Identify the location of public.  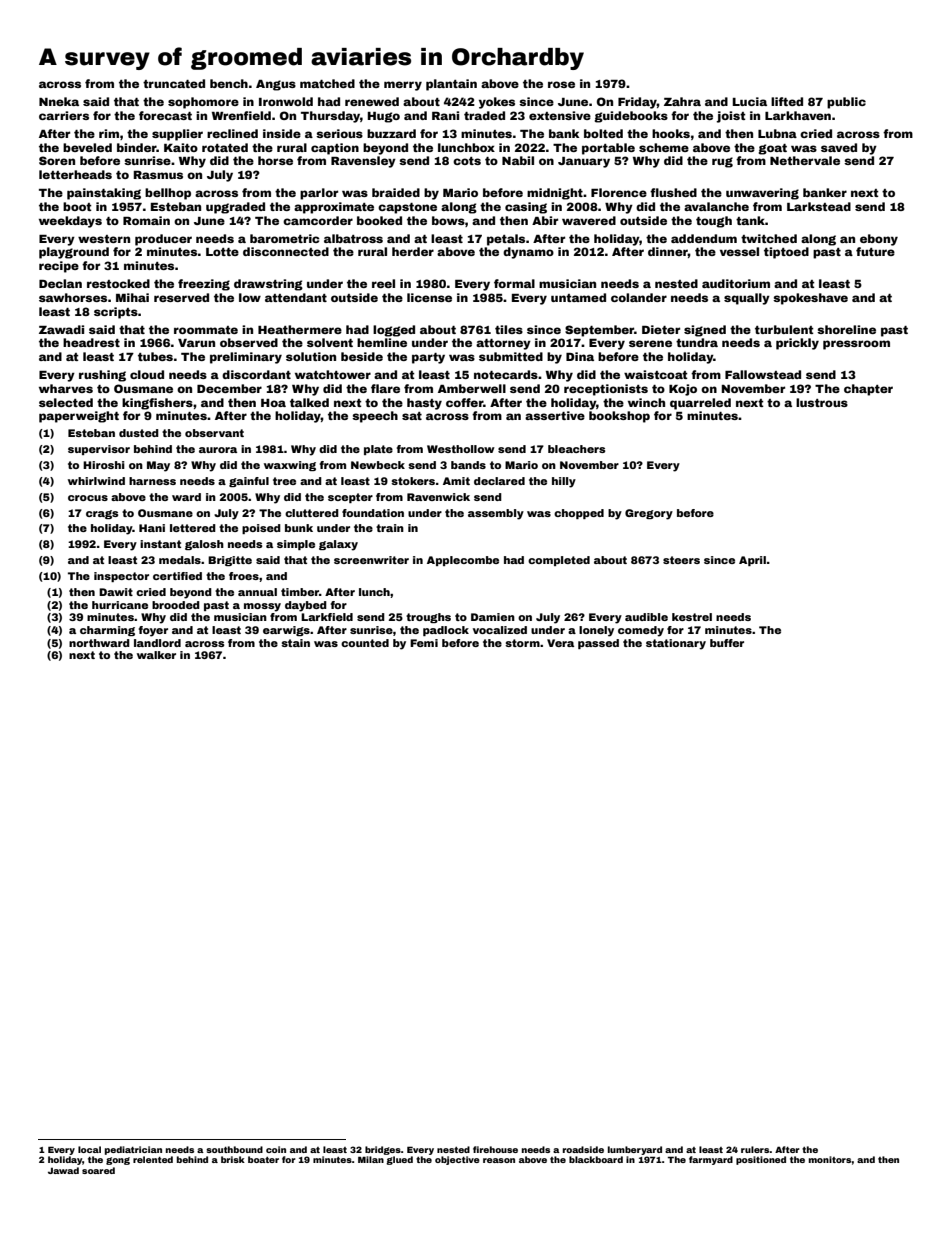
(846, 103).
